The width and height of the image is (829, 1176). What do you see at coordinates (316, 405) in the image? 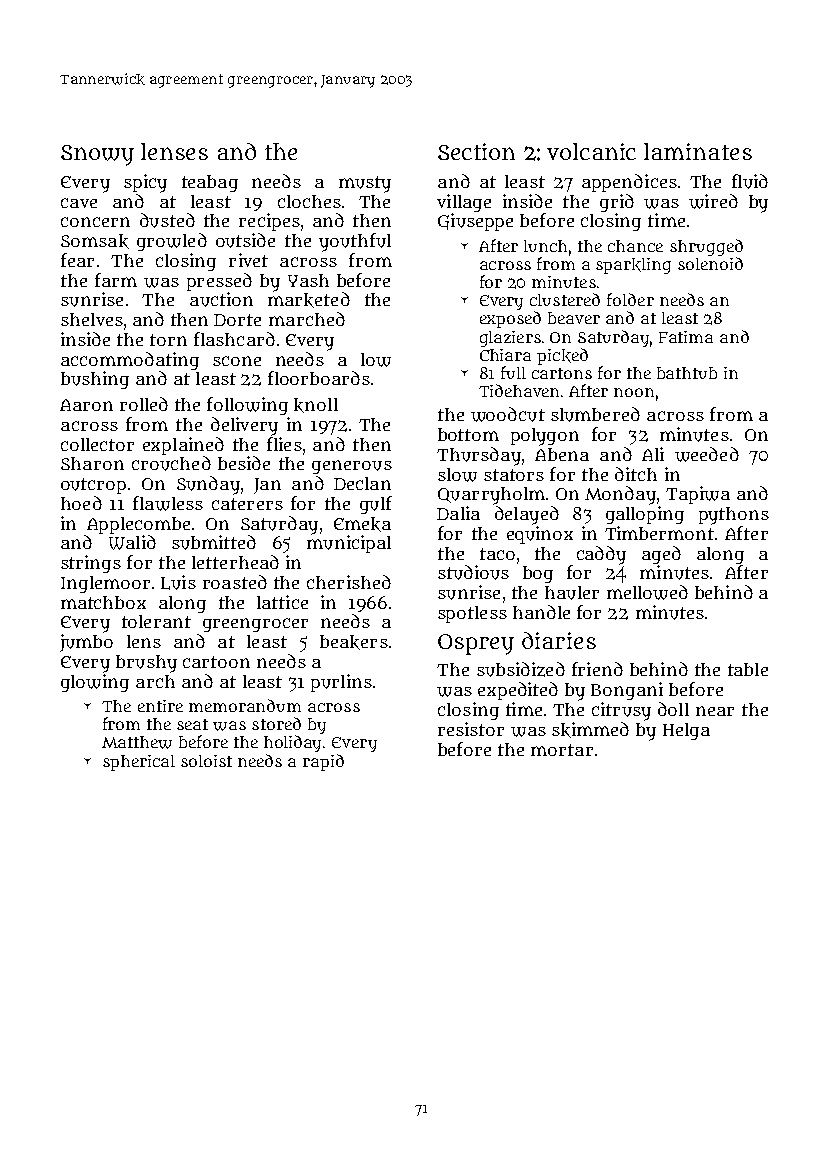
I see `knoll` at bounding box center [316, 405].
